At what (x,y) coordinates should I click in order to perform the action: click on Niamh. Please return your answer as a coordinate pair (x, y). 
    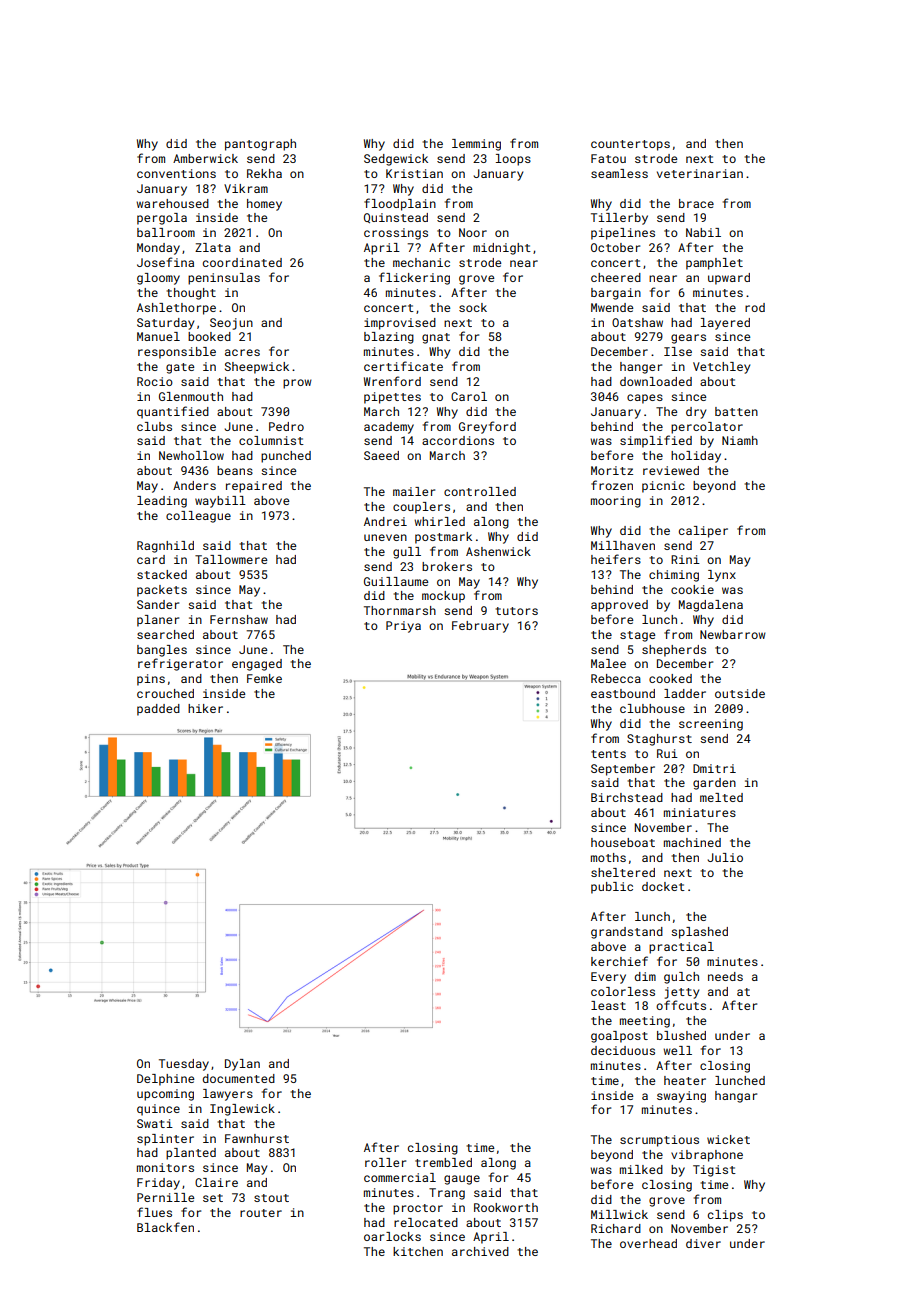
    Looking at the image, I should click on (740, 440).
